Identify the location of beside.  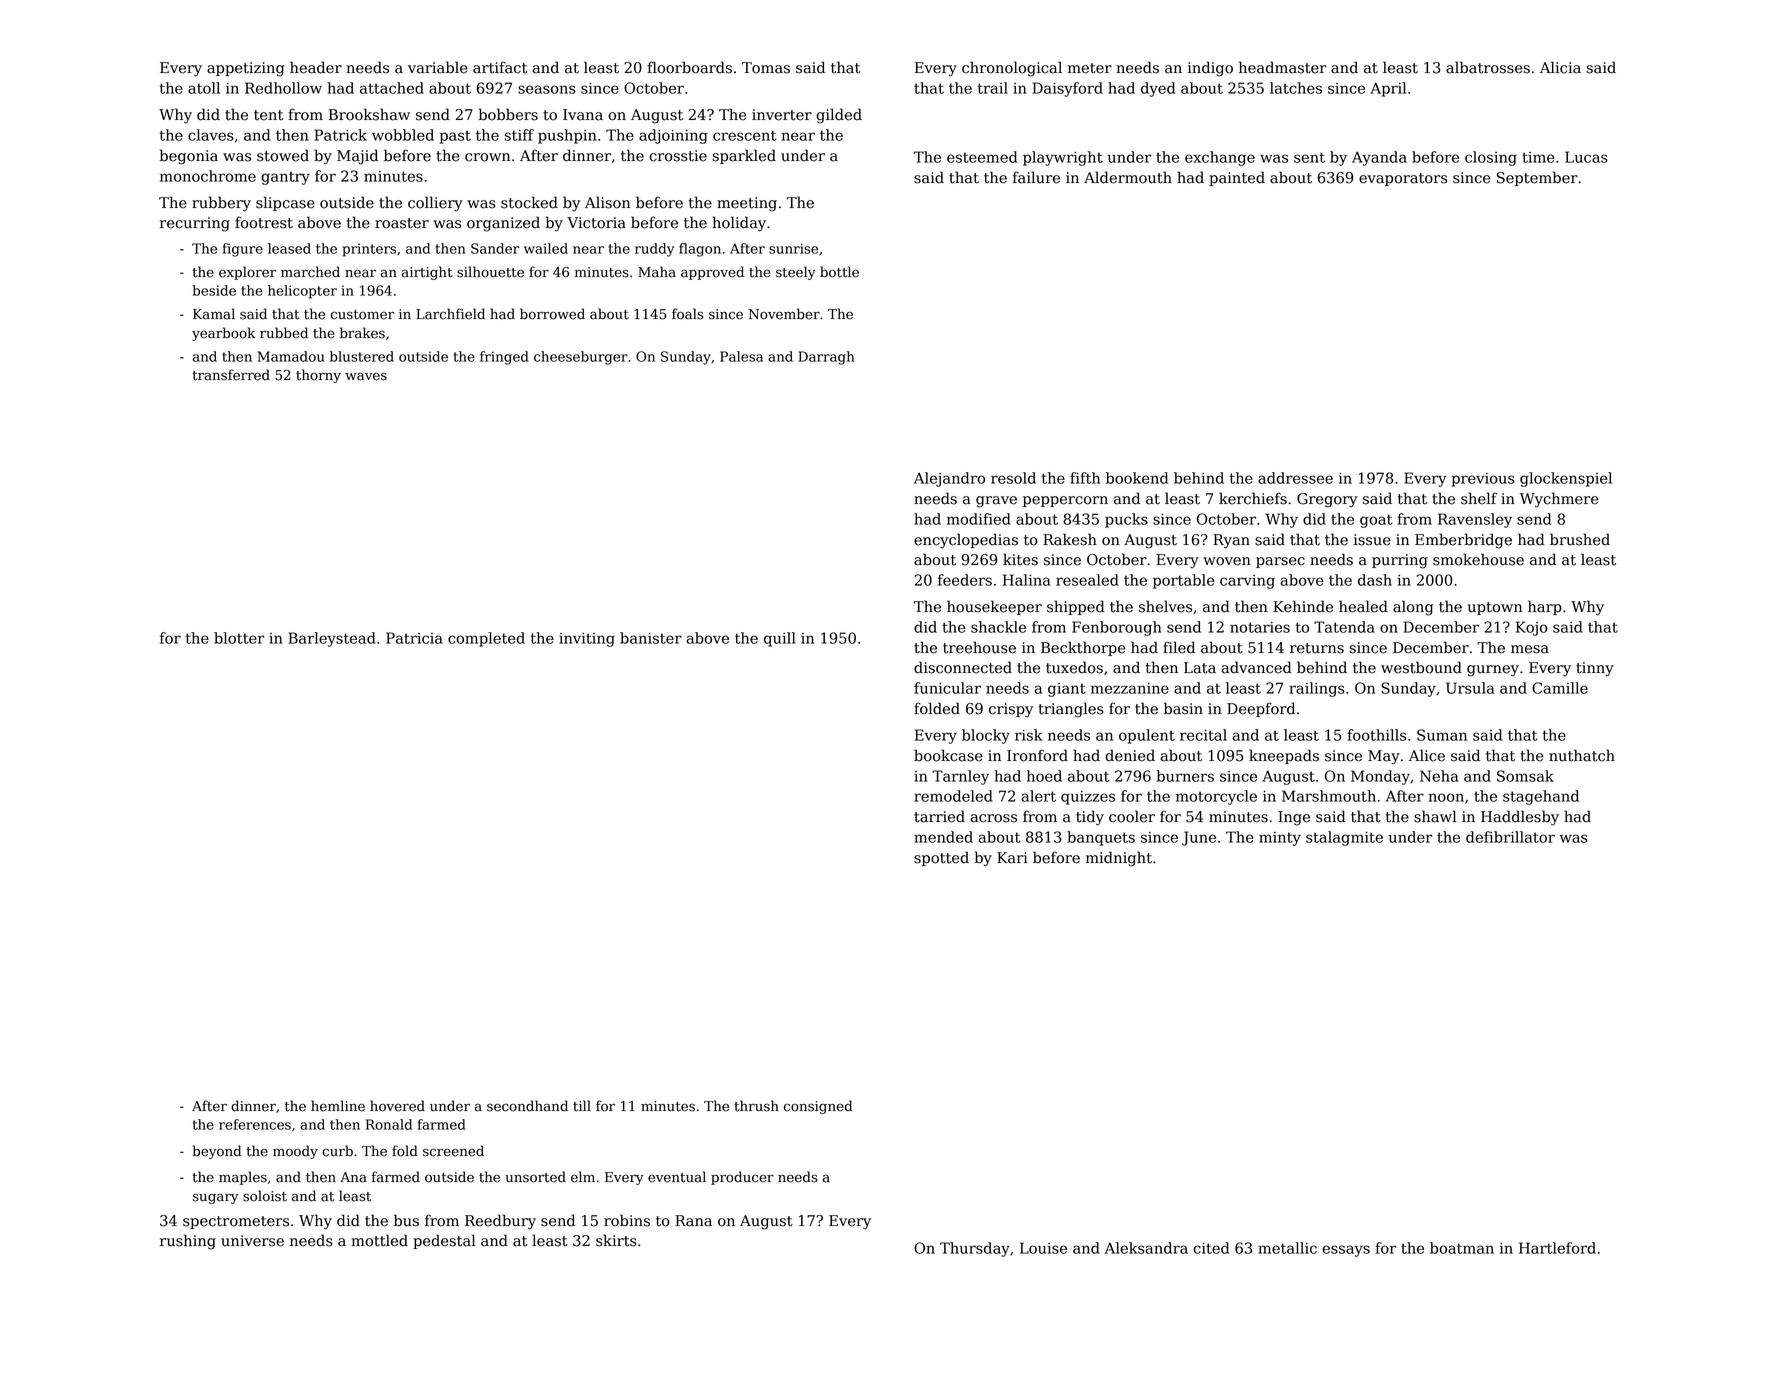
(214, 290).
